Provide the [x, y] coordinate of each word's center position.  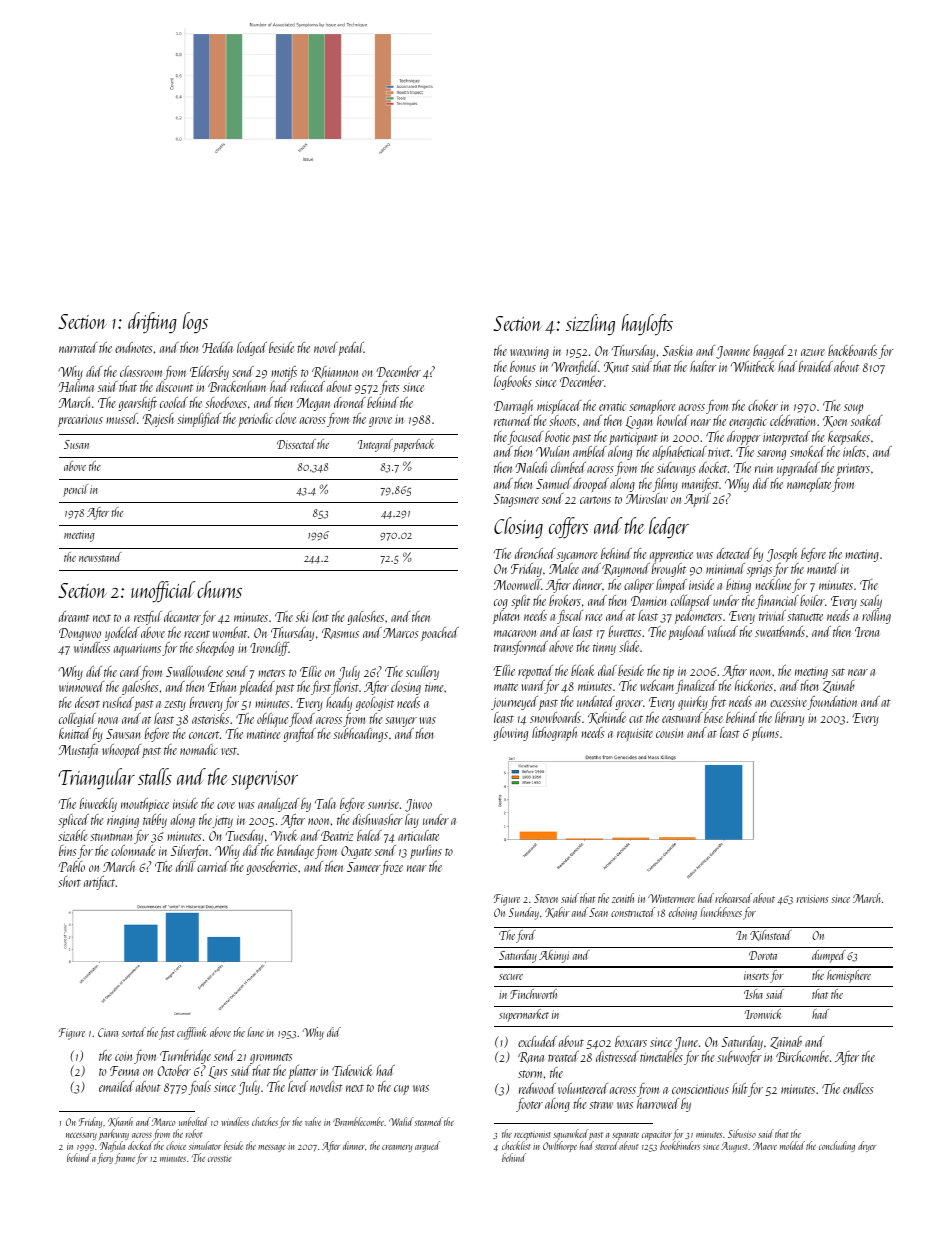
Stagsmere [516, 500]
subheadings [360, 735]
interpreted [786, 438]
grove [380, 422]
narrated [78, 347]
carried [213, 866]
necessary [81, 1136]
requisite [635, 735]
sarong [771, 455]
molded [792, 1145]
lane [255, 1032]
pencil [75, 490]
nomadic [199, 749]
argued [427, 1146]
